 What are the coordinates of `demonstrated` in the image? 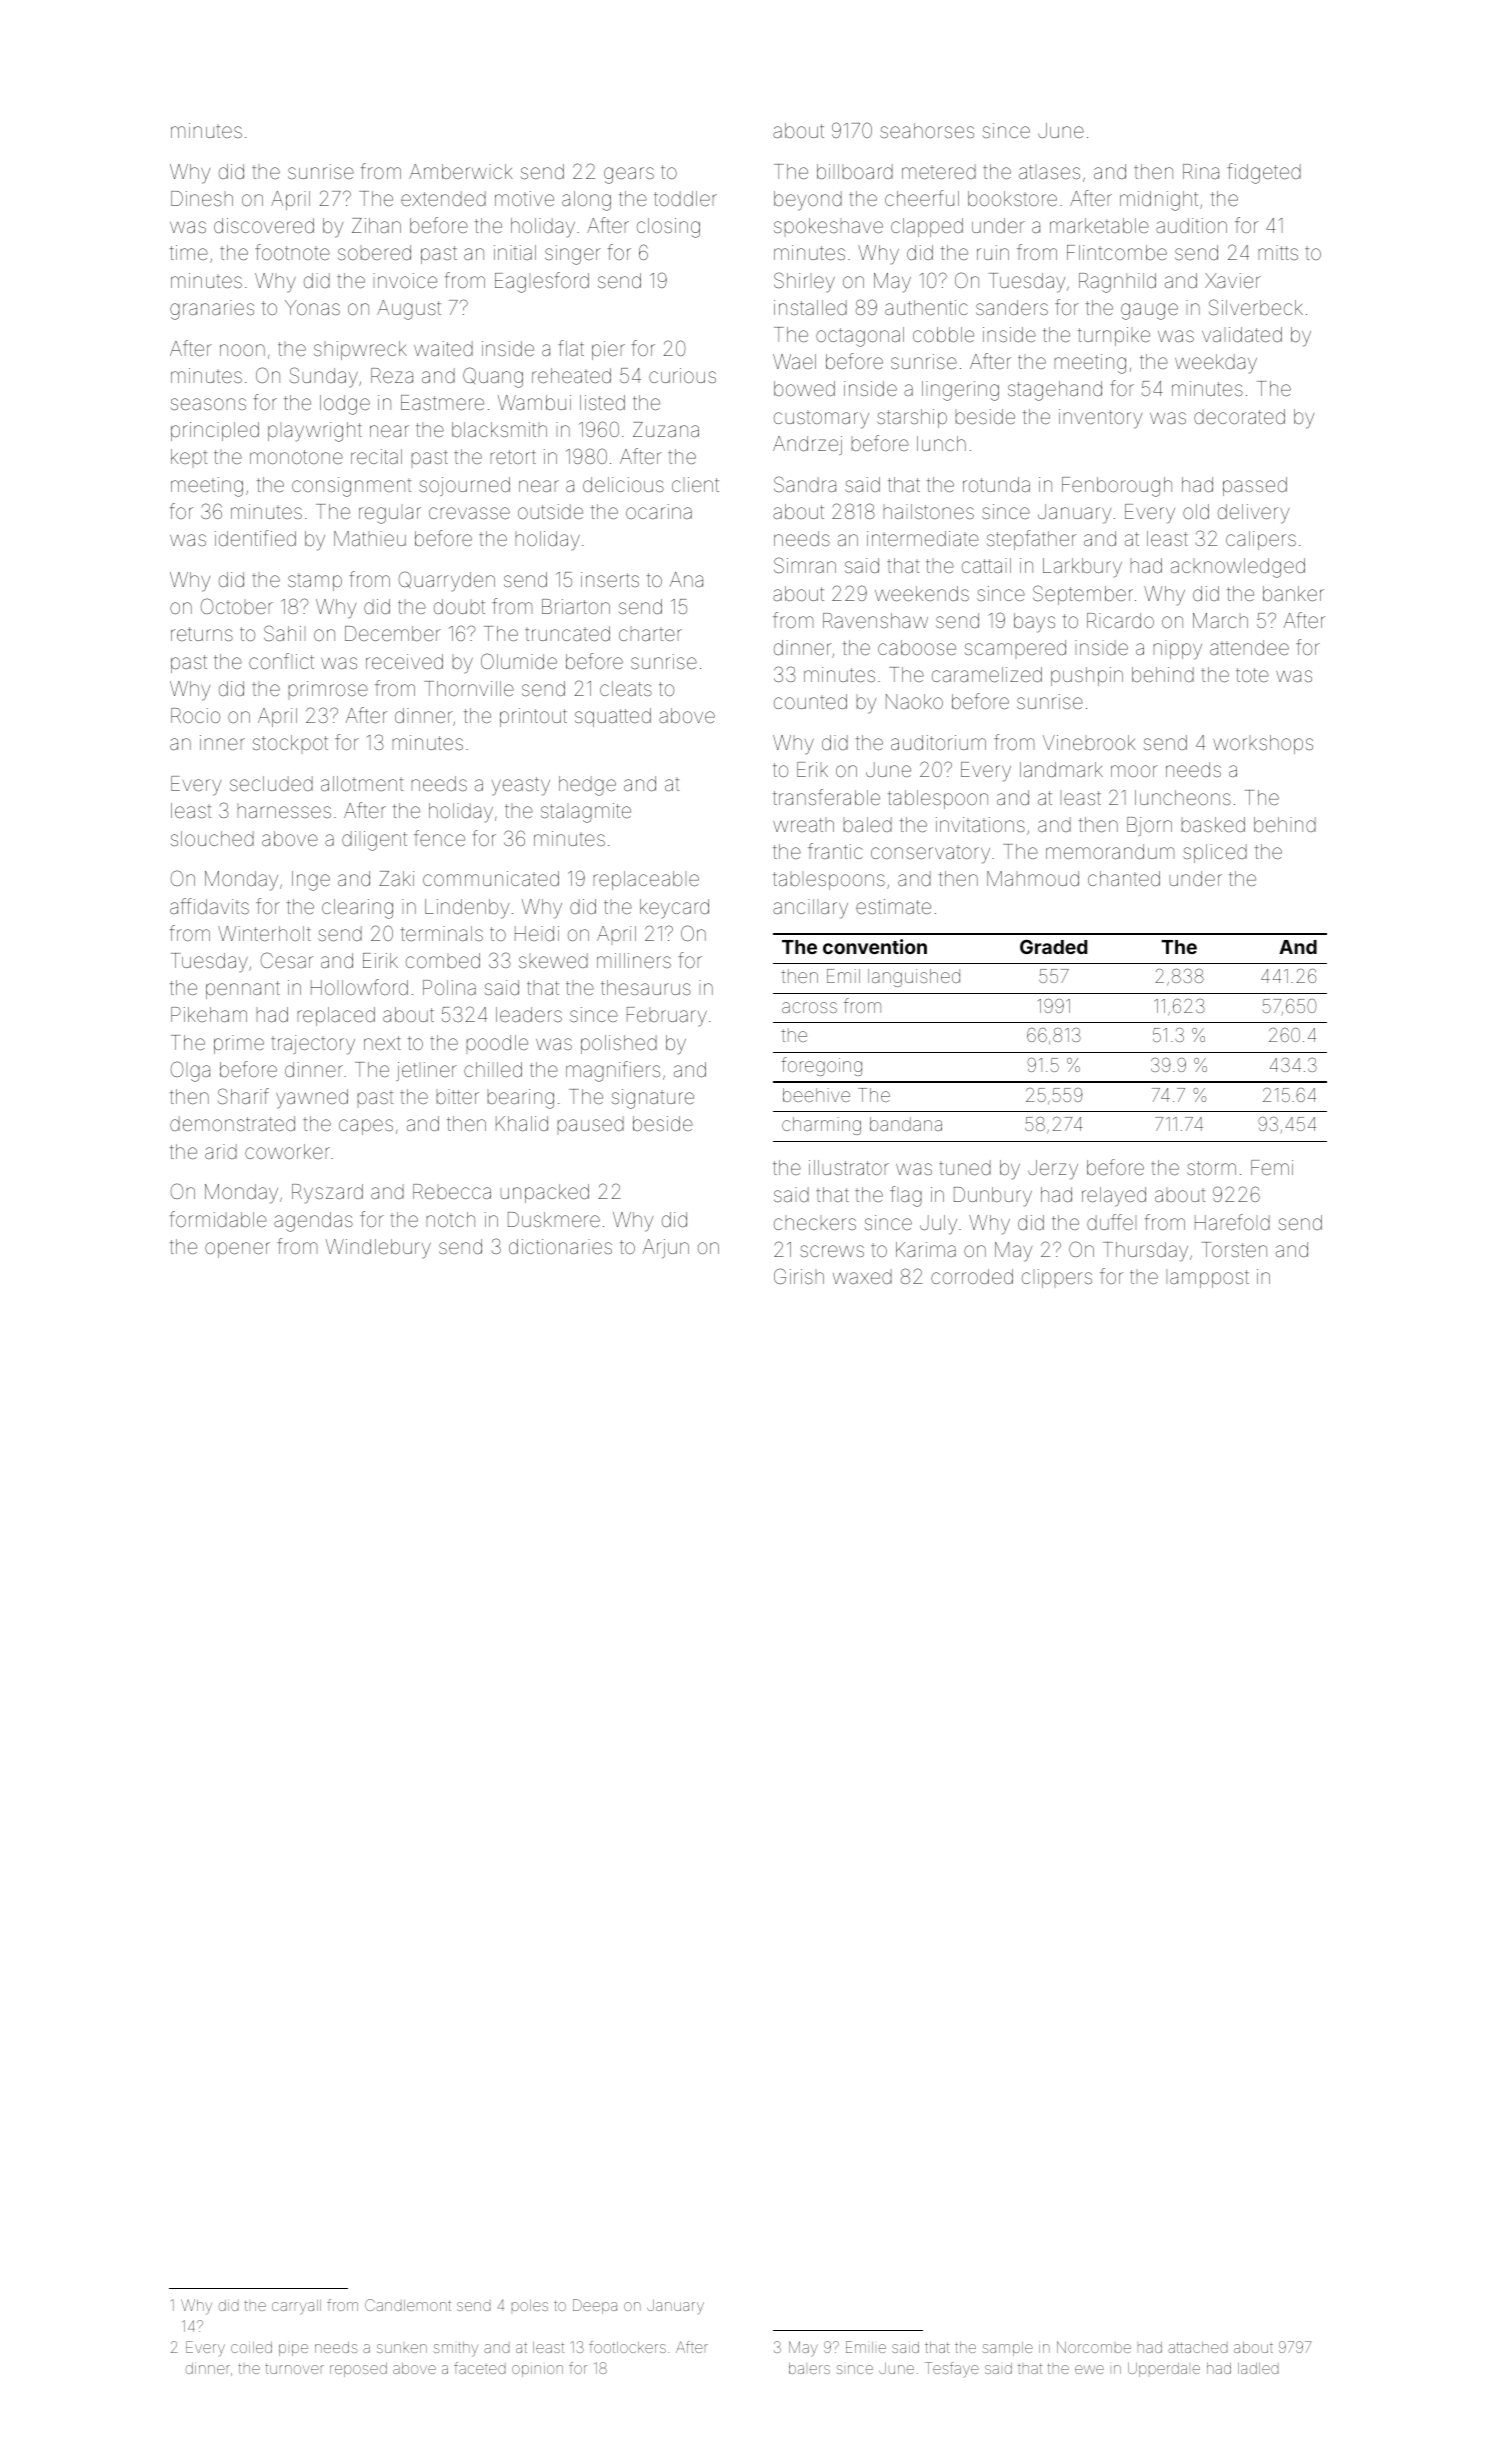 It's located at (232, 1123).
